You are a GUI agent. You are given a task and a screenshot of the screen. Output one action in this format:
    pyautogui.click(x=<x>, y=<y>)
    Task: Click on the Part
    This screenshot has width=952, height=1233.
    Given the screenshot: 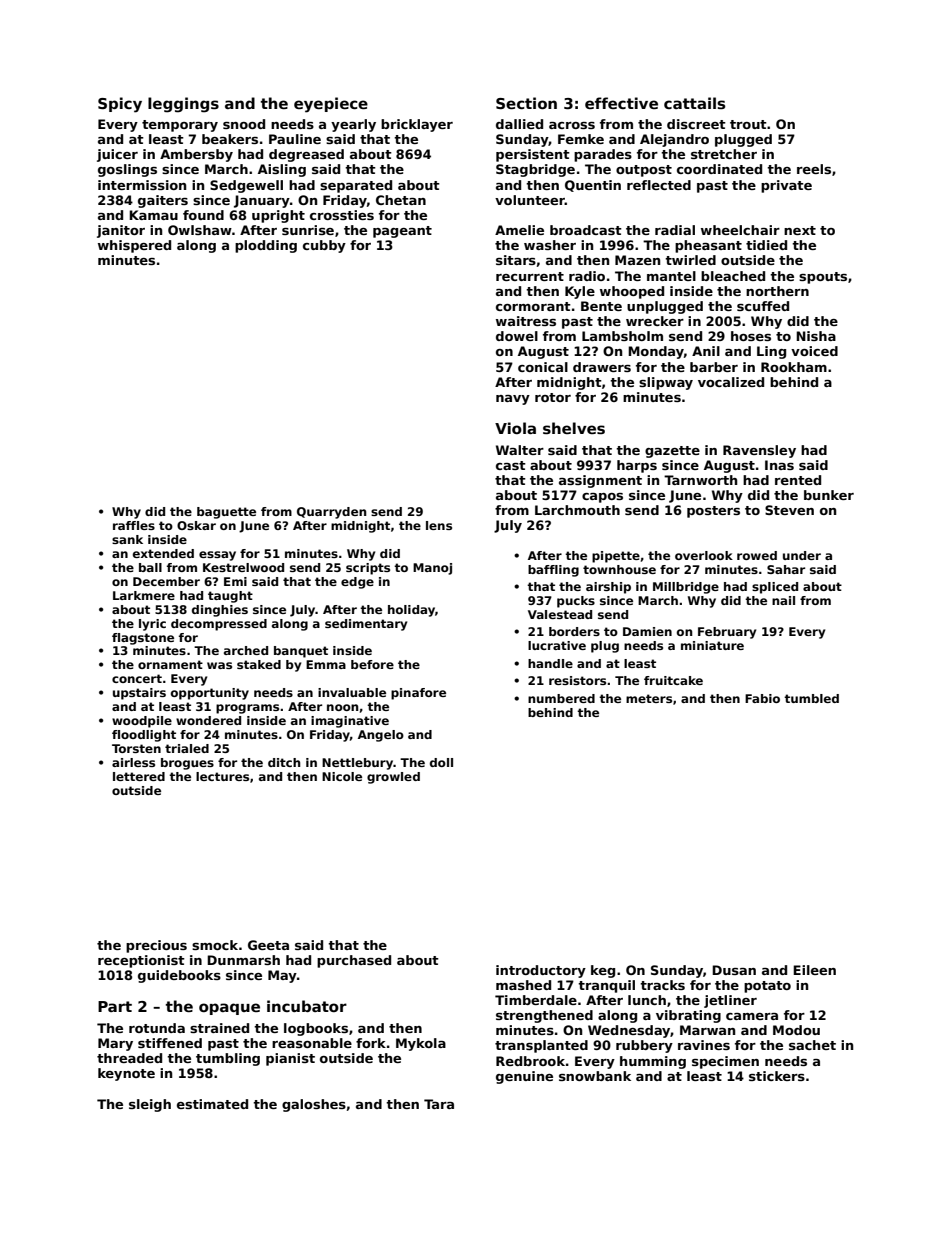 What is the action you would take?
    pyautogui.click(x=115, y=1006)
